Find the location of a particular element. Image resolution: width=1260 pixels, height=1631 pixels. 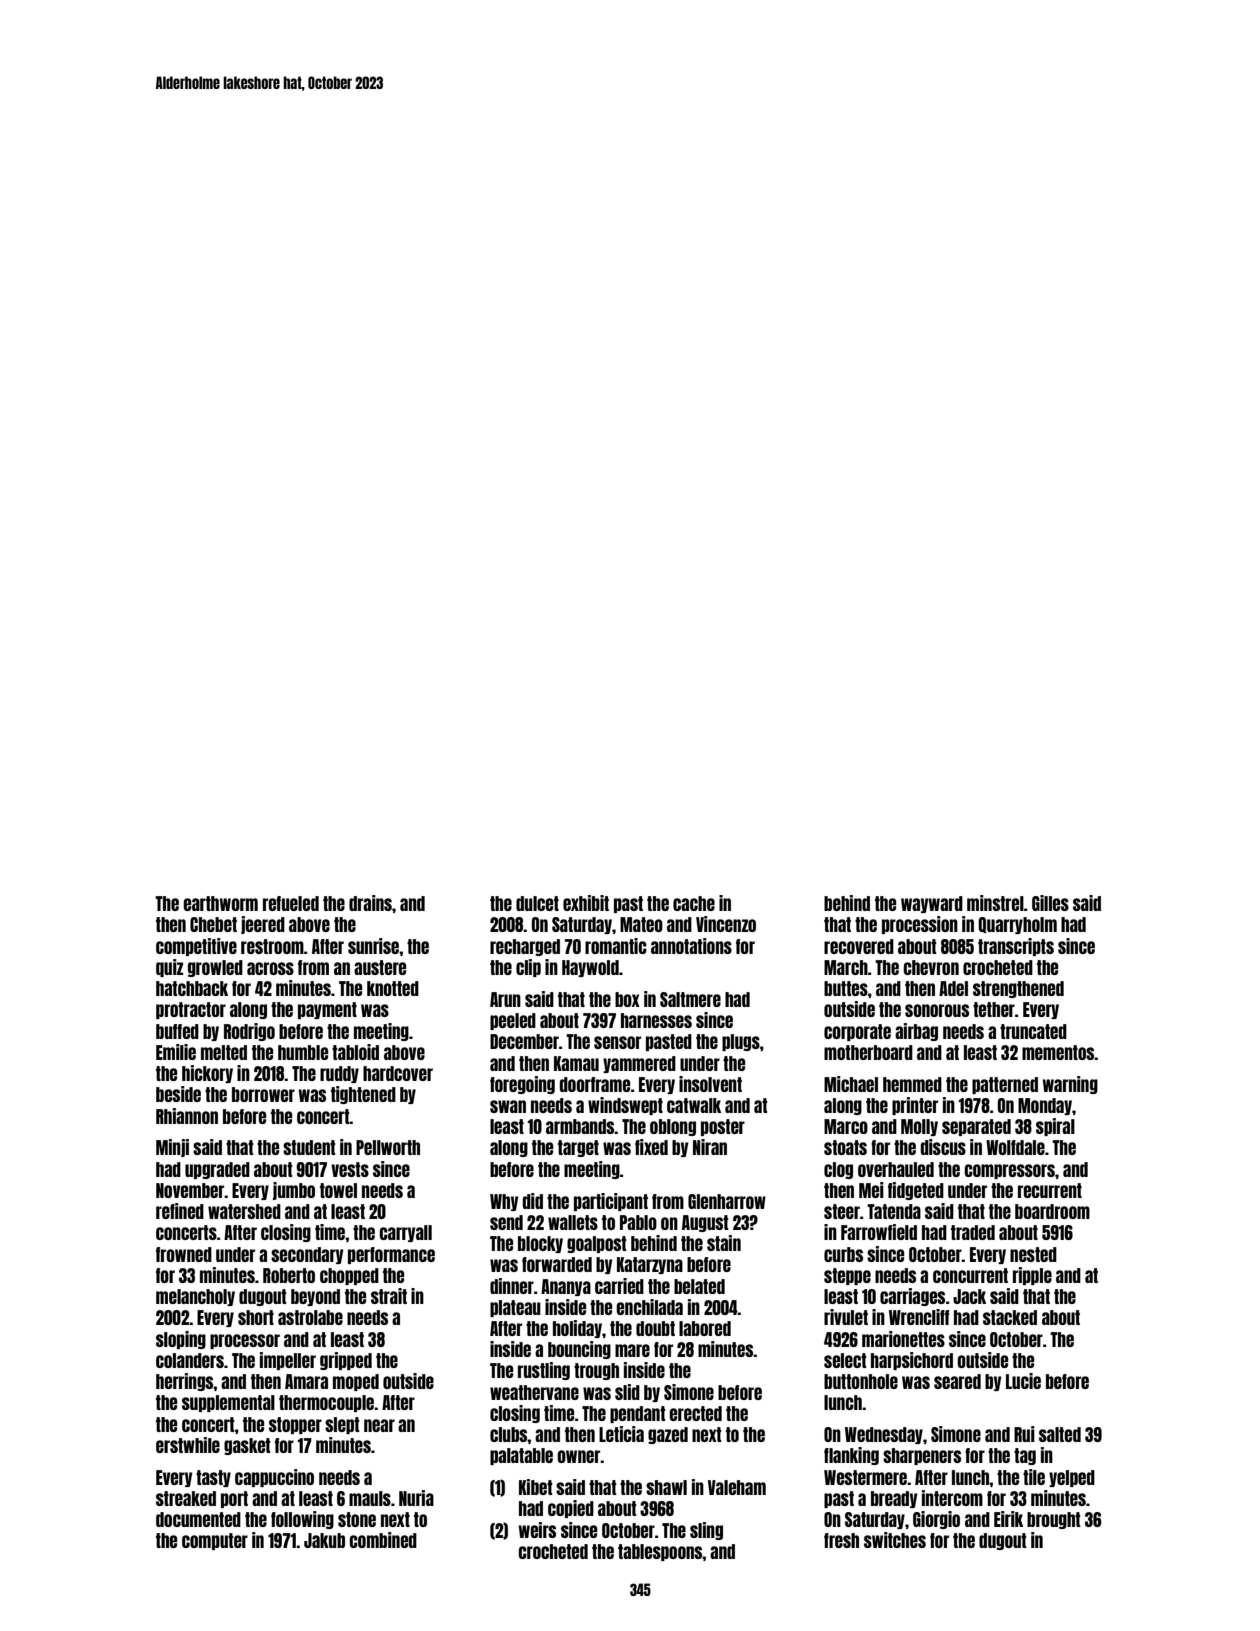

gripped is located at coordinates (346, 1361).
